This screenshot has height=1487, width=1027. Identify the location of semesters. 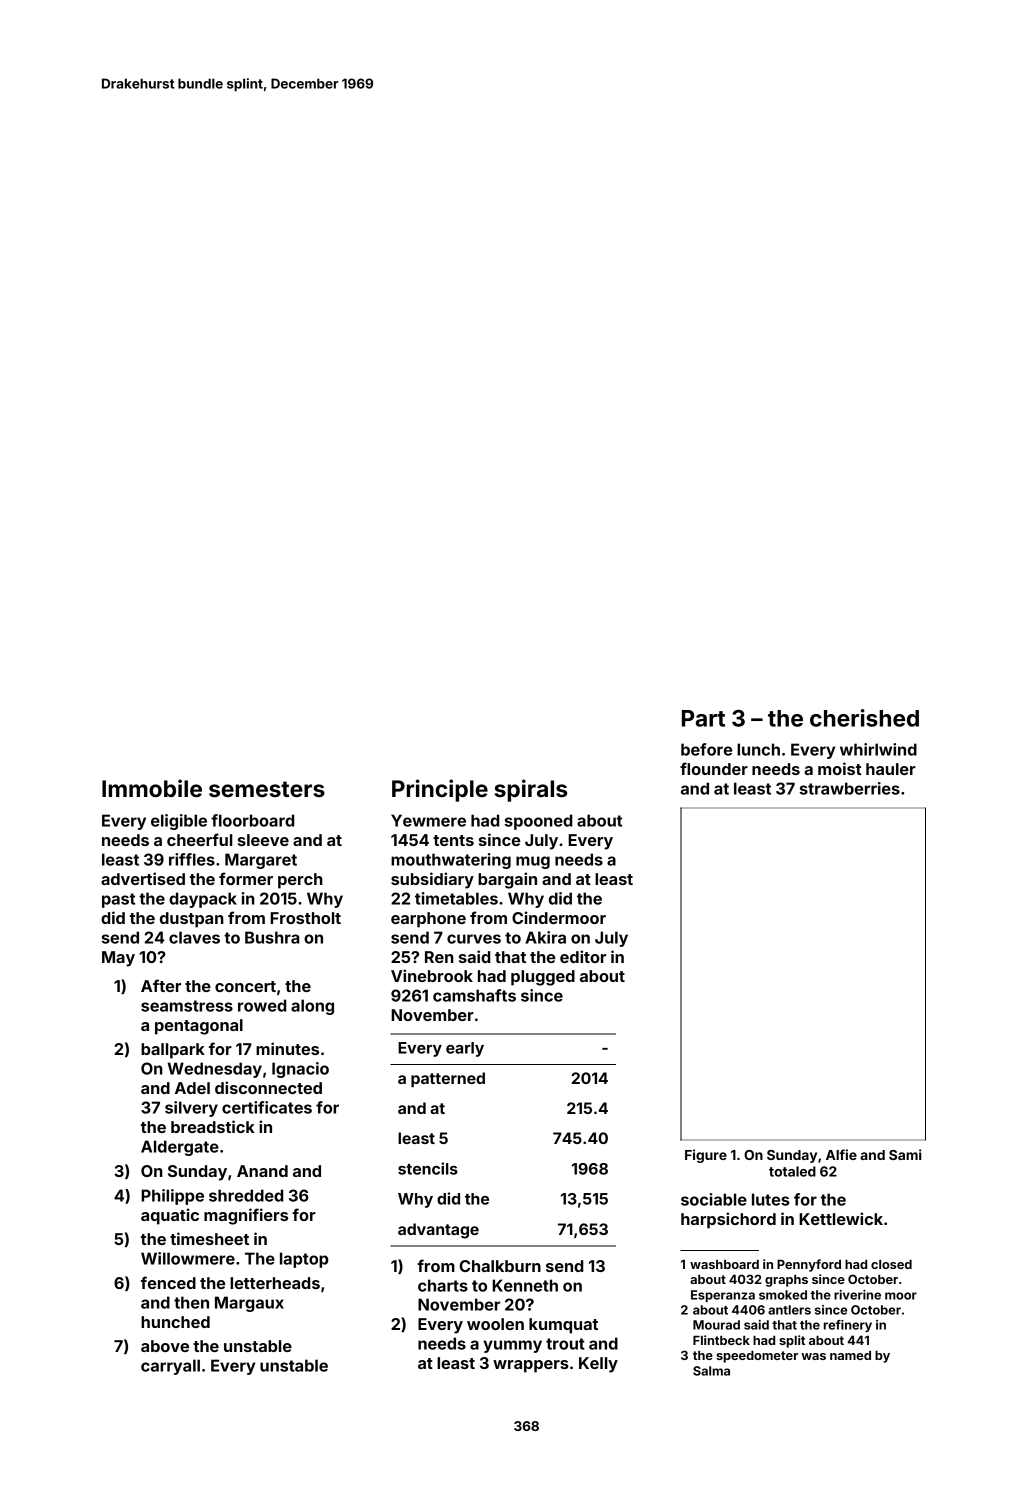
(267, 789).
